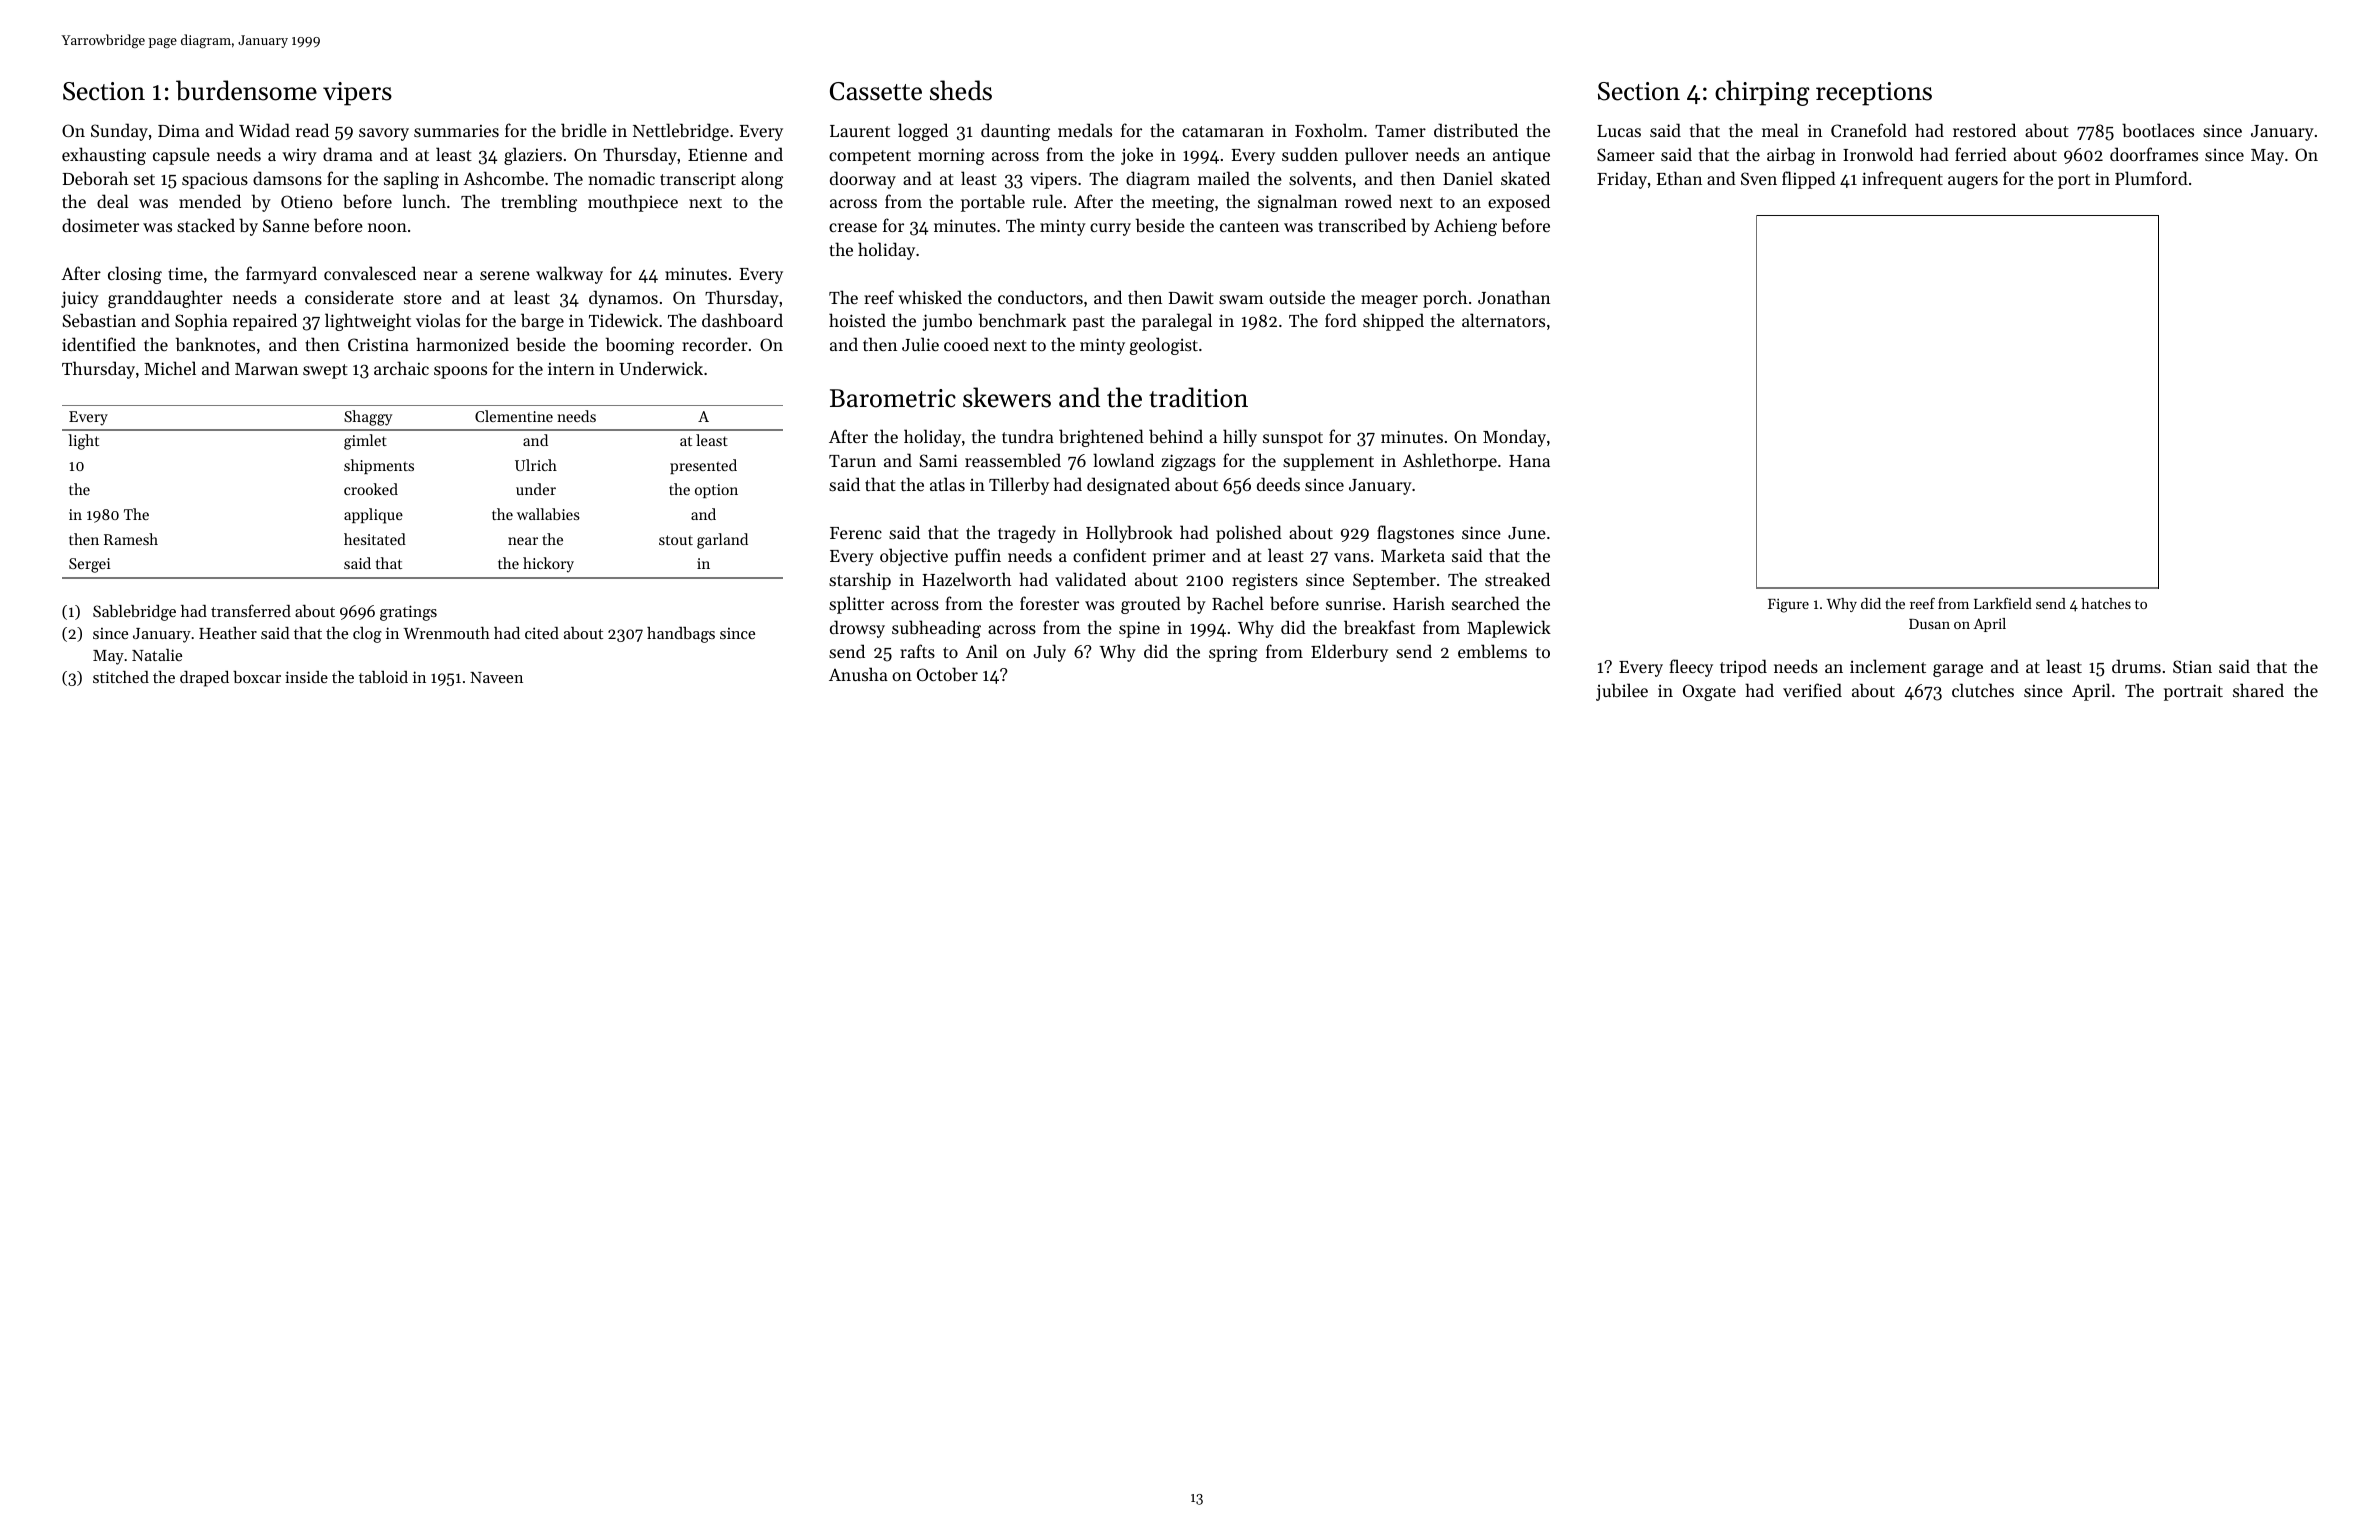 Image resolution: width=2380 pixels, height=1540 pixels. Describe the element at coordinates (1791, 156) in the document. I see `airbag` at that location.
